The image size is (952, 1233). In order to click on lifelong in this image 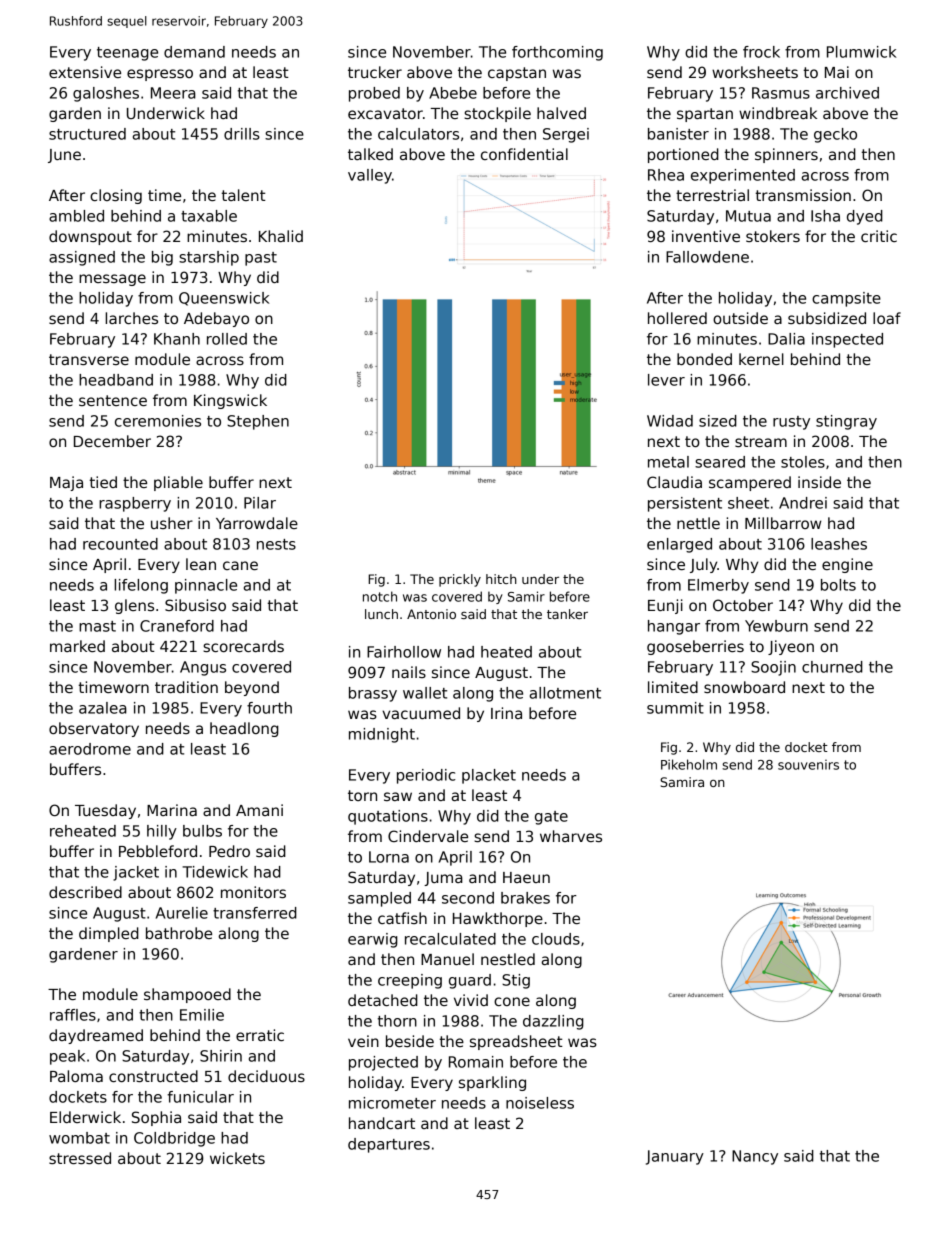, I will do `click(141, 586)`.
